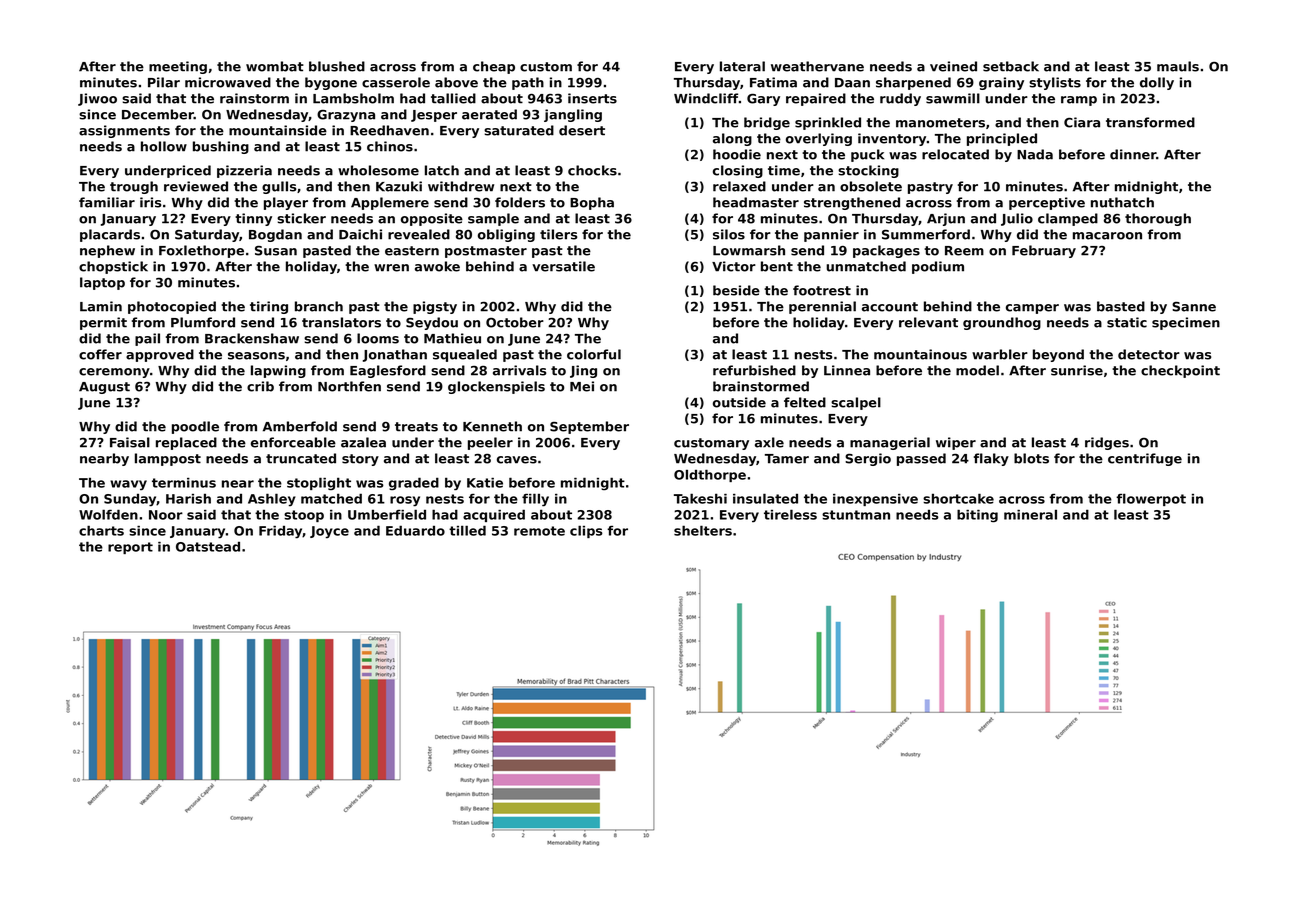 The width and height of the screenshot is (1308, 924). Describe the element at coordinates (1077, 370) in the screenshot. I see `sunrise` at that location.
